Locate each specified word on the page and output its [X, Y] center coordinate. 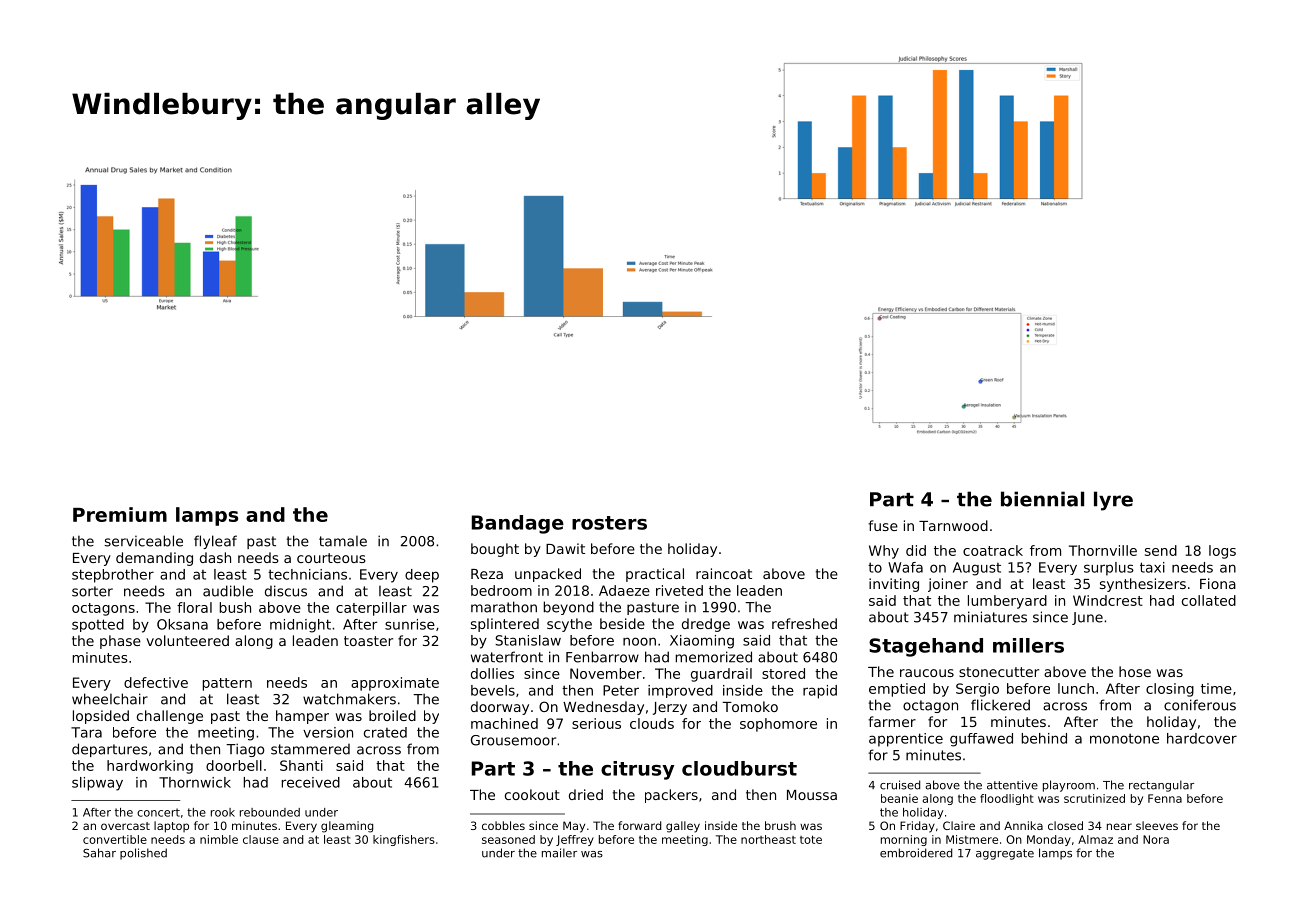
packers [671, 796]
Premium [120, 514]
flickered [1000, 705]
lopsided [101, 717]
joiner [948, 585]
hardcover [1202, 738]
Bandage [518, 524]
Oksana [182, 624]
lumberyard [1007, 602]
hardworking [150, 767]
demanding [154, 559]
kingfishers [404, 840]
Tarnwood [953, 525]
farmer [892, 721]
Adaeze [624, 590]
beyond [569, 608]
